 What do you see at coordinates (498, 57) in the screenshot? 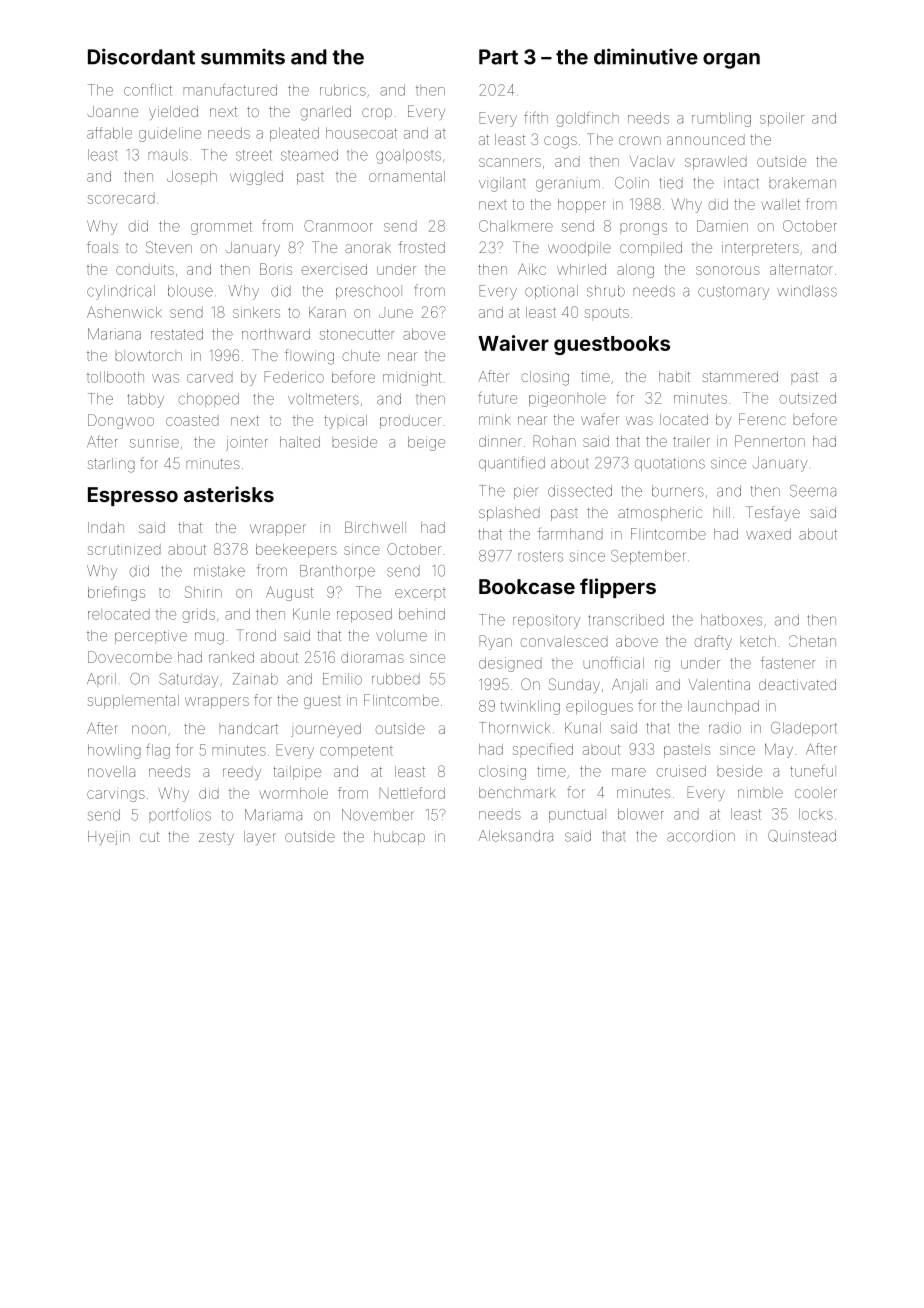
I see `Part` at bounding box center [498, 57].
